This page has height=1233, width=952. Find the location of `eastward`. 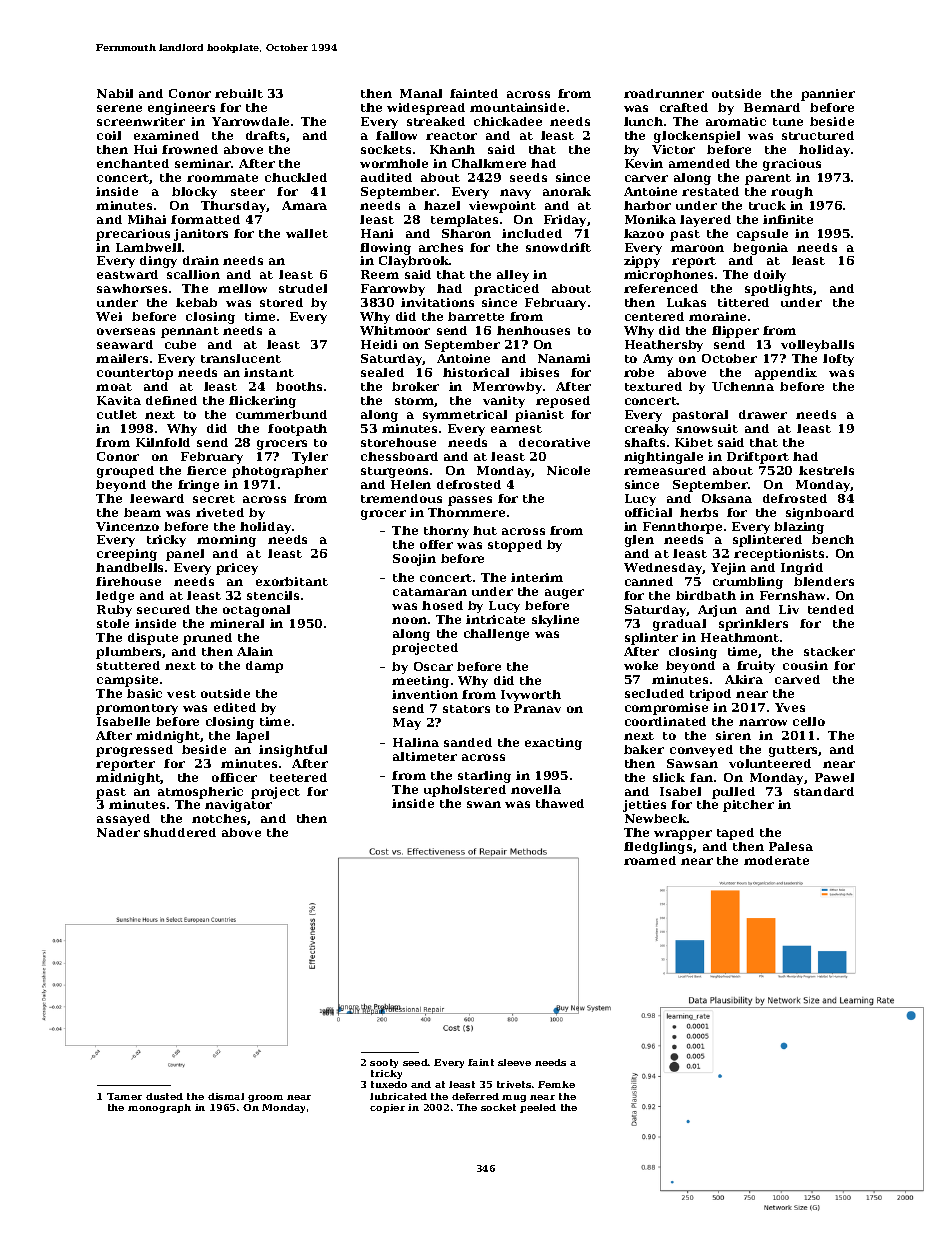

eastward is located at coordinates (127, 274).
